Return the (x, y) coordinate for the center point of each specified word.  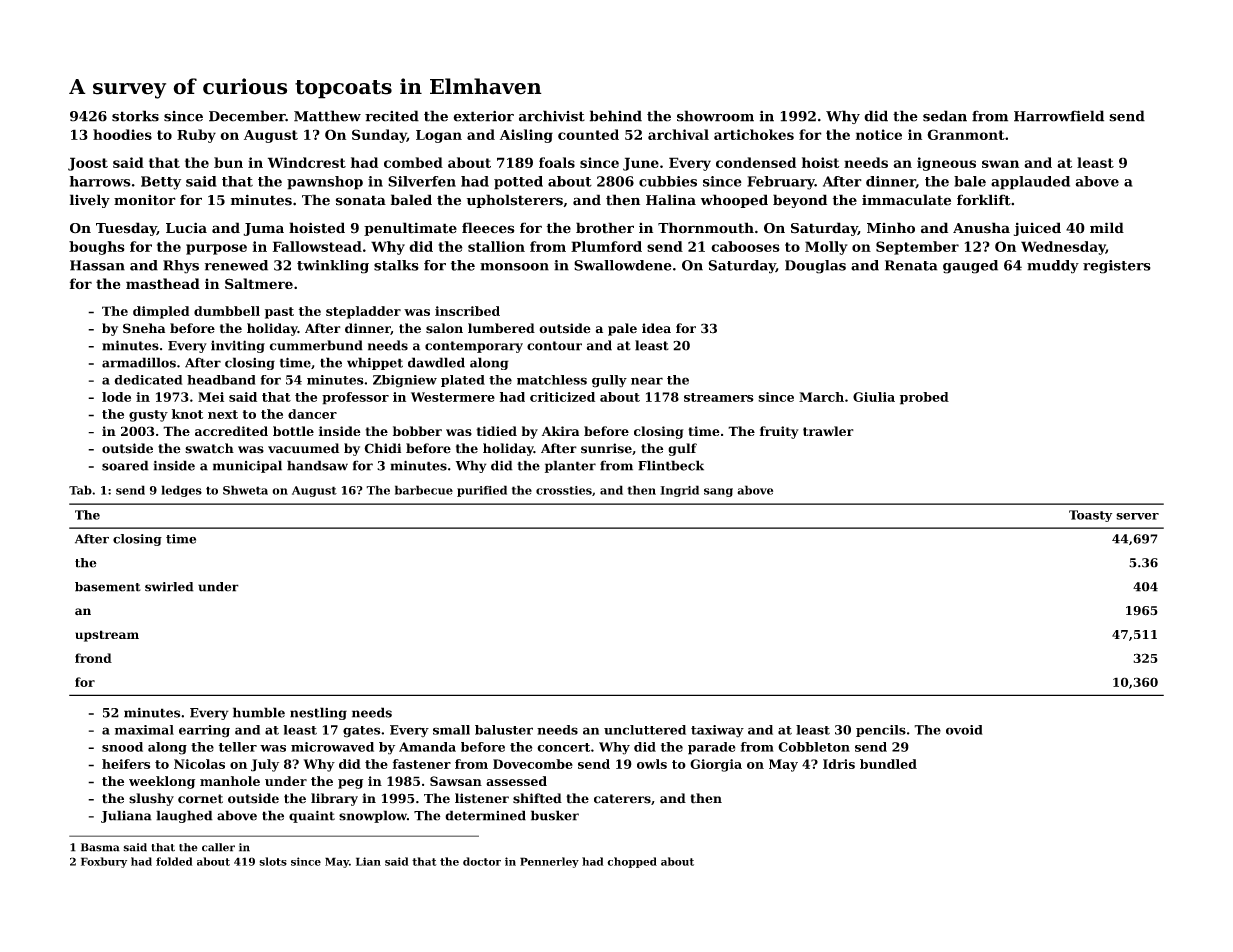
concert (563, 747)
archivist (552, 116)
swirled (169, 587)
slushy (151, 799)
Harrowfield (1059, 116)
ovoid (964, 730)
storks (135, 116)
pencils (881, 731)
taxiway (717, 731)
